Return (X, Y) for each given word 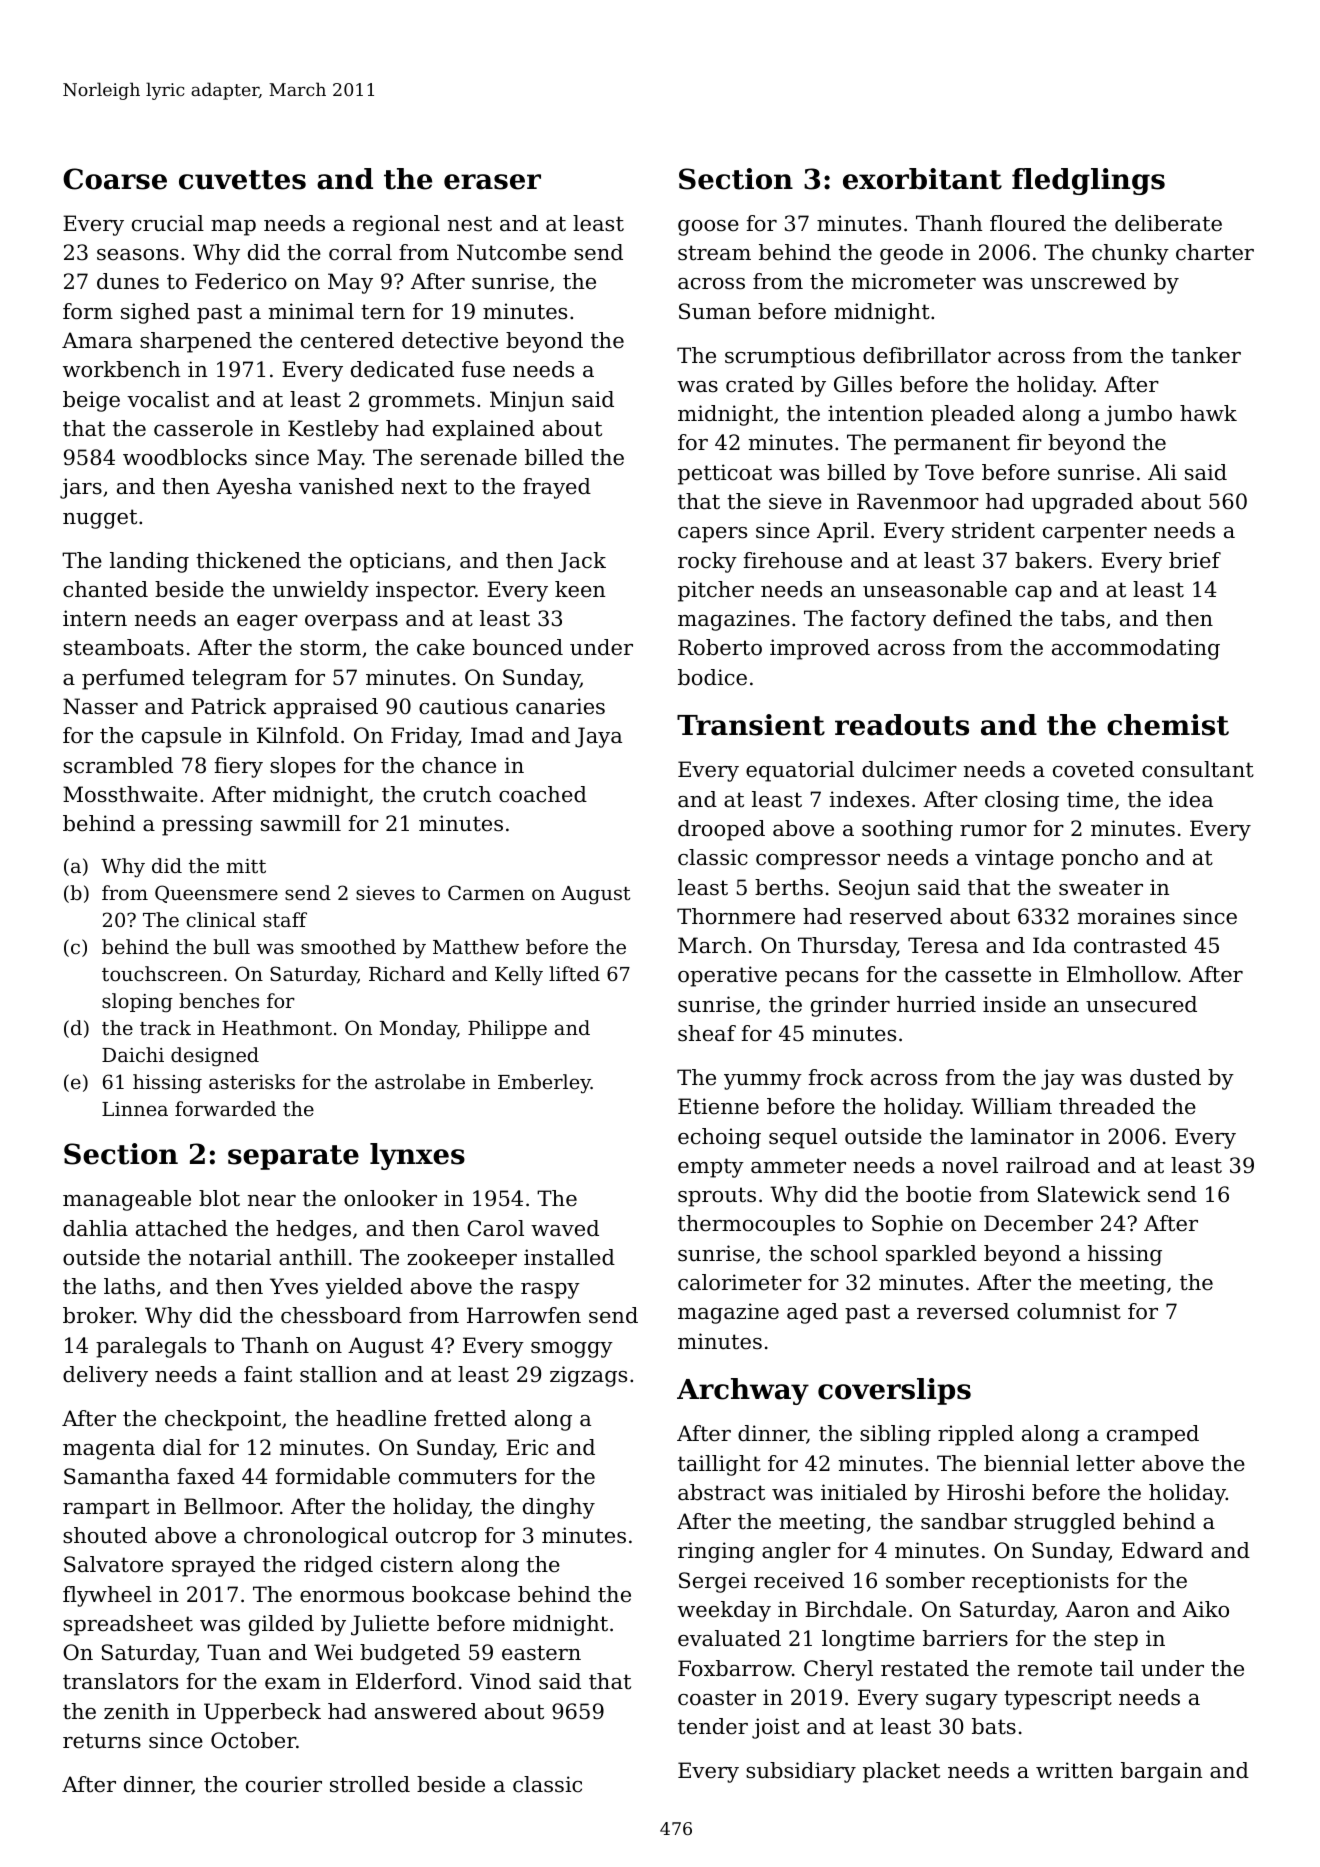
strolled (370, 1784)
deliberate (1168, 223)
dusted (1165, 1077)
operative (727, 976)
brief (1195, 560)
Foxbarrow (735, 1668)
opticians (397, 562)
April (843, 532)
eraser (492, 182)
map (233, 228)
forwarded (225, 1108)
